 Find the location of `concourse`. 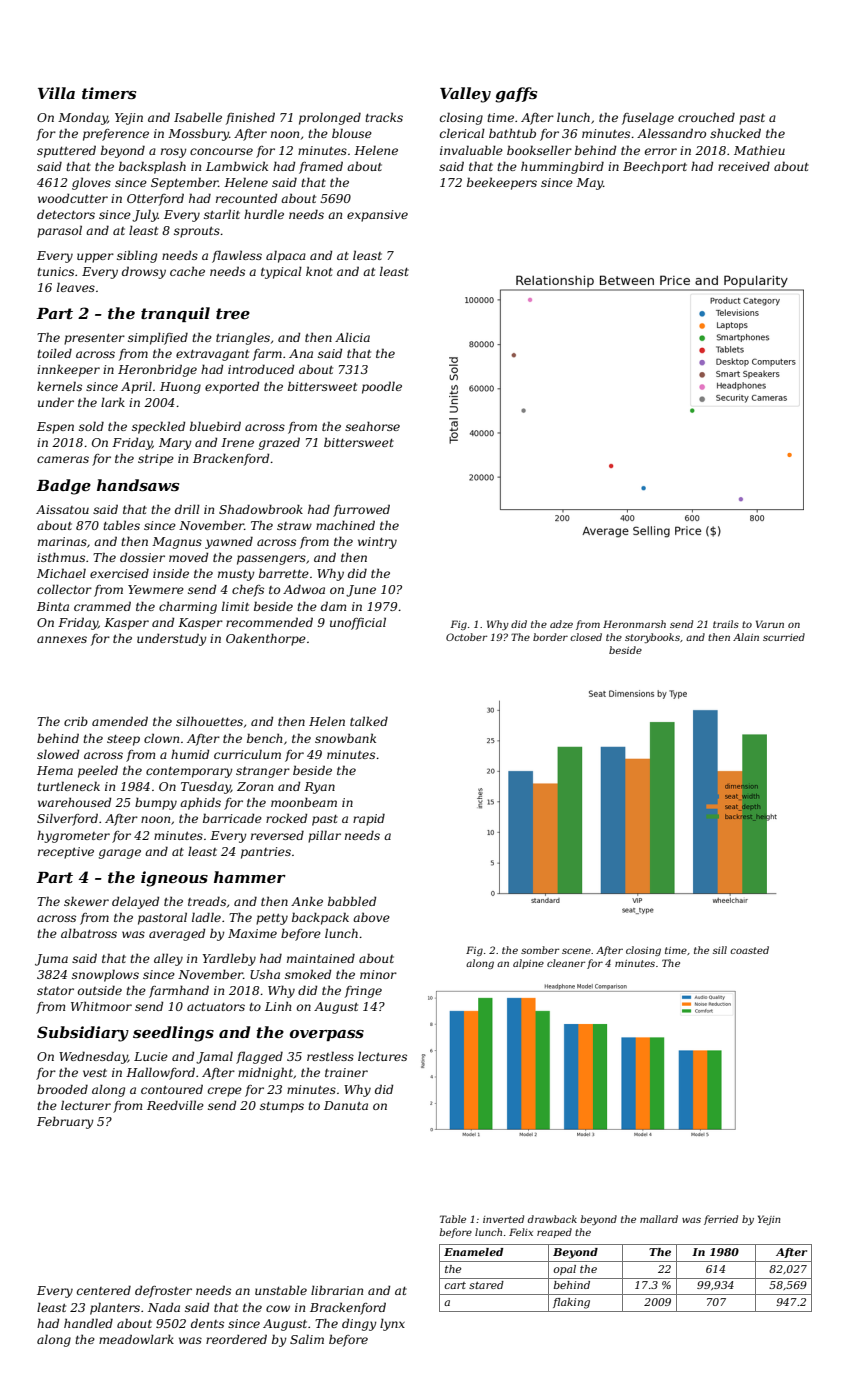

concourse is located at coordinates (221, 151).
